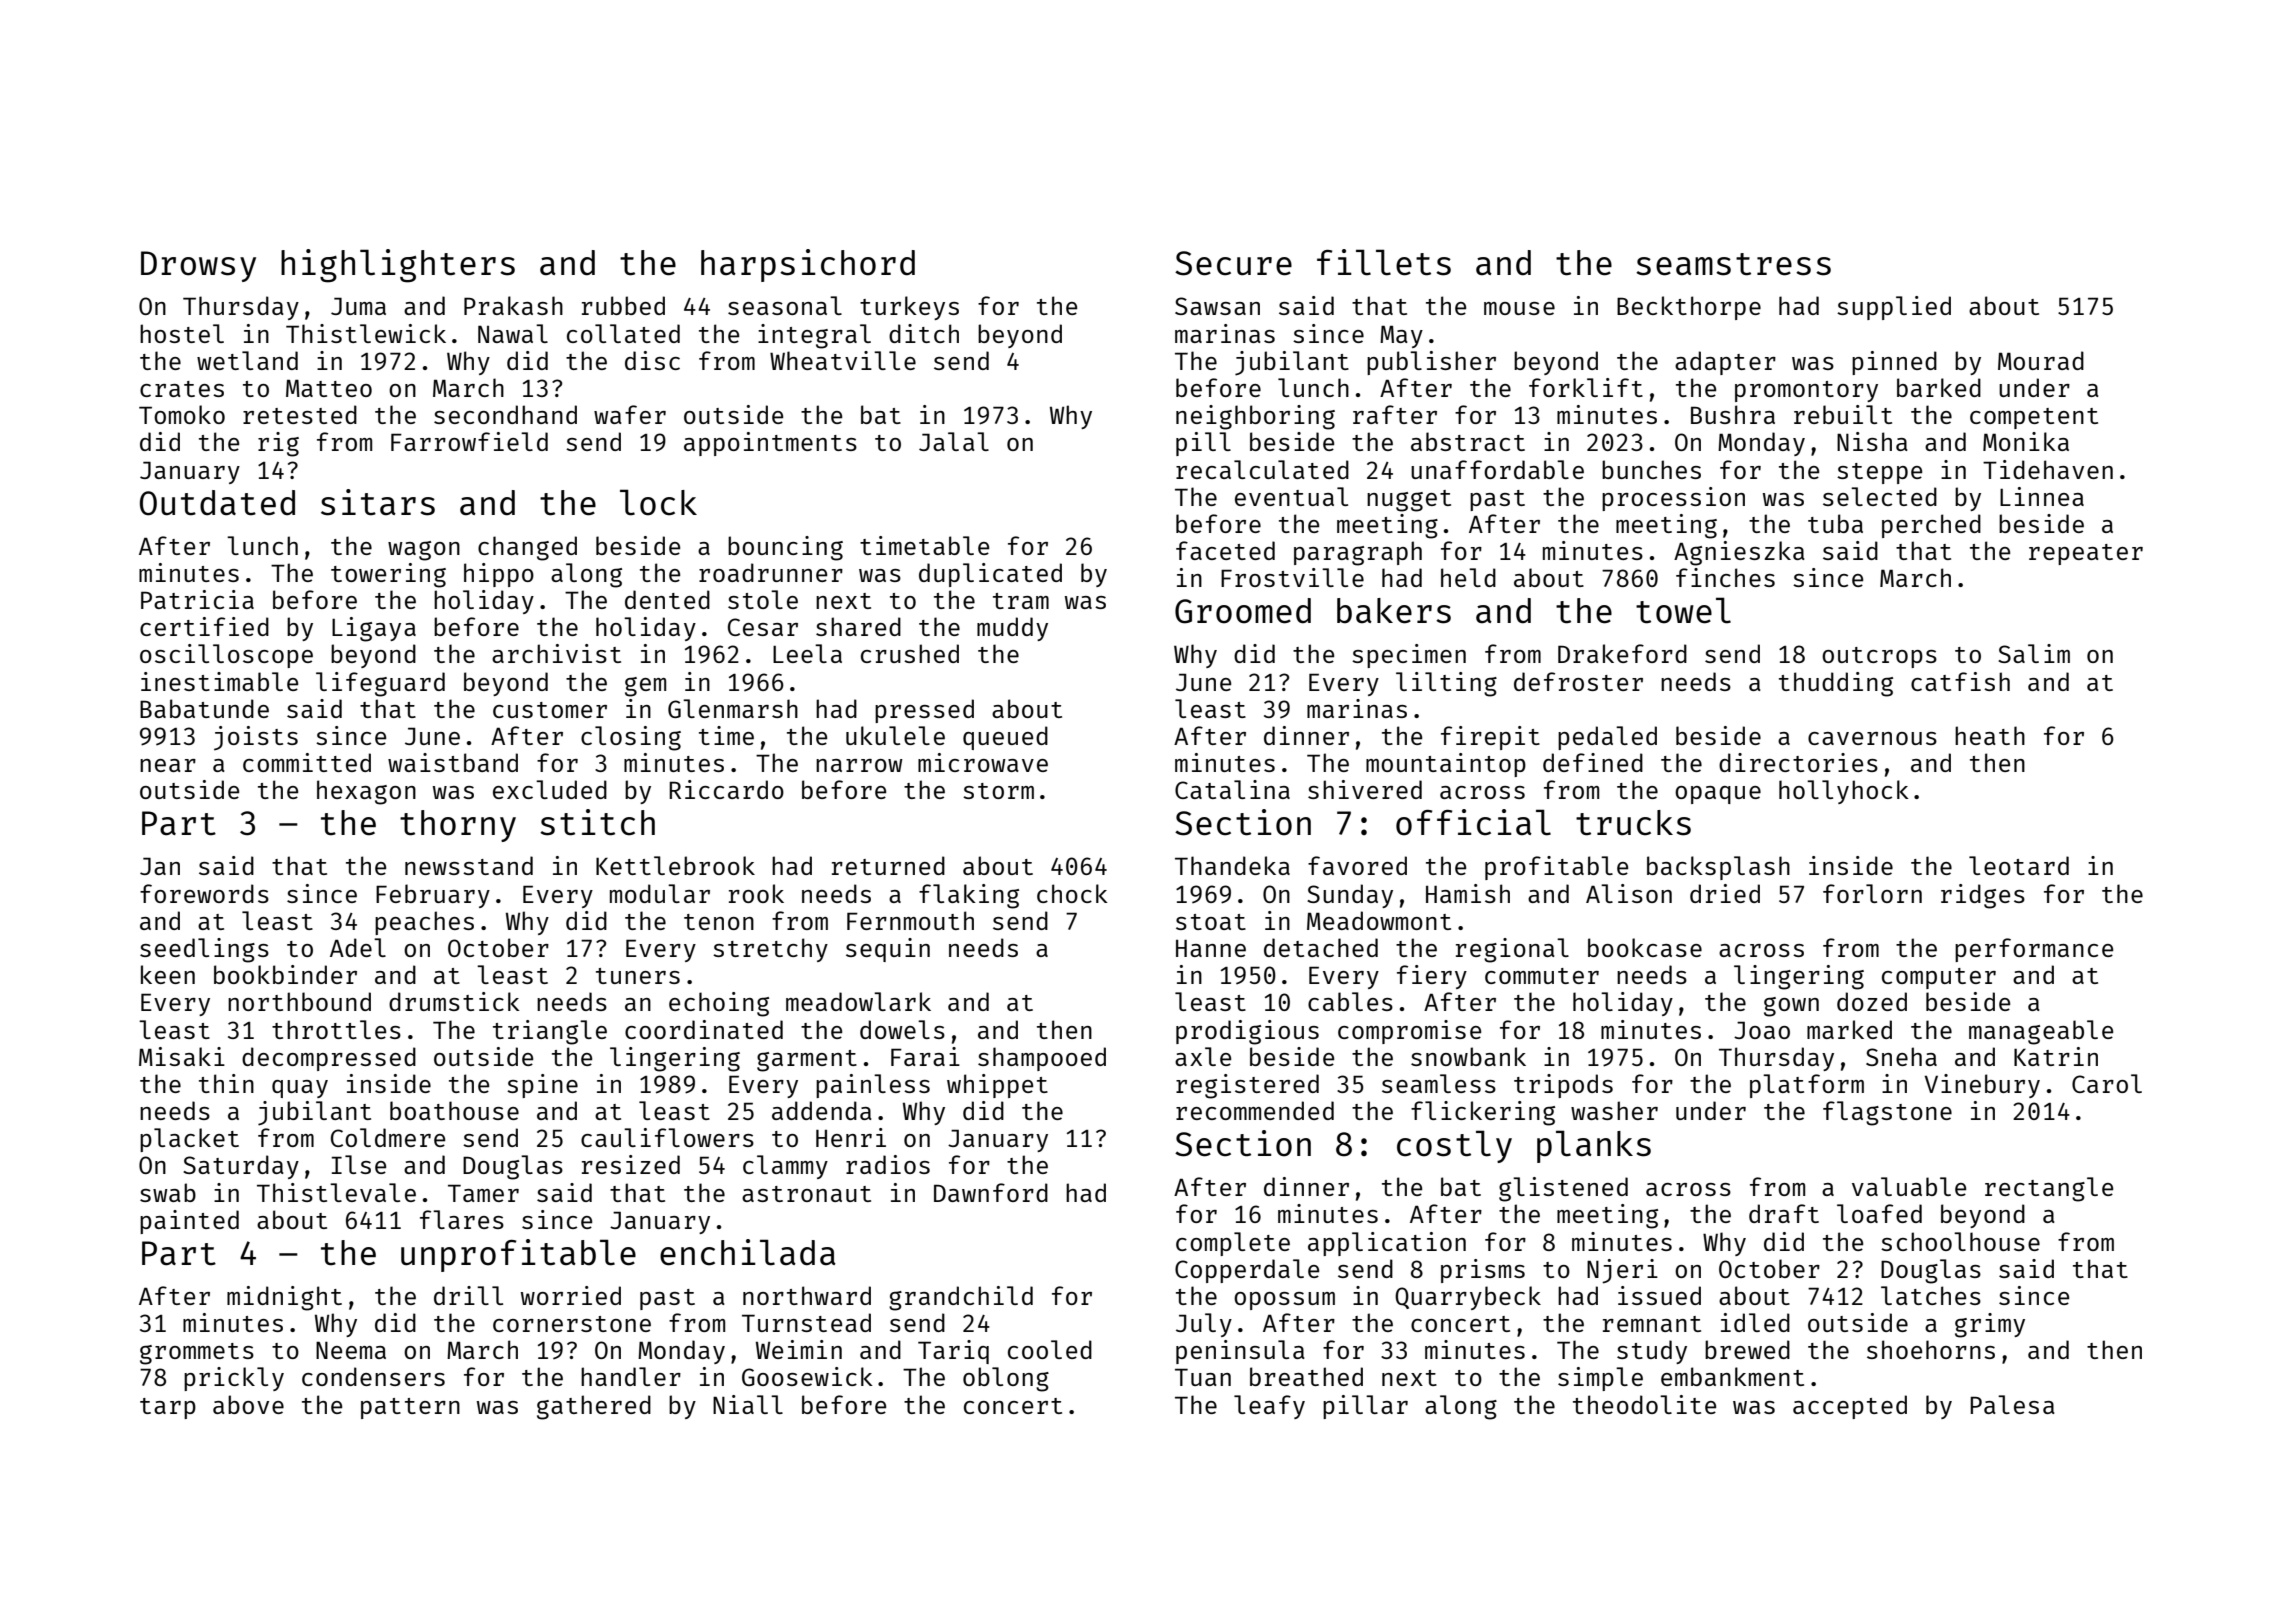 The height and width of the screenshot is (1620, 2292). What do you see at coordinates (858, 626) in the screenshot?
I see `shared` at bounding box center [858, 626].
